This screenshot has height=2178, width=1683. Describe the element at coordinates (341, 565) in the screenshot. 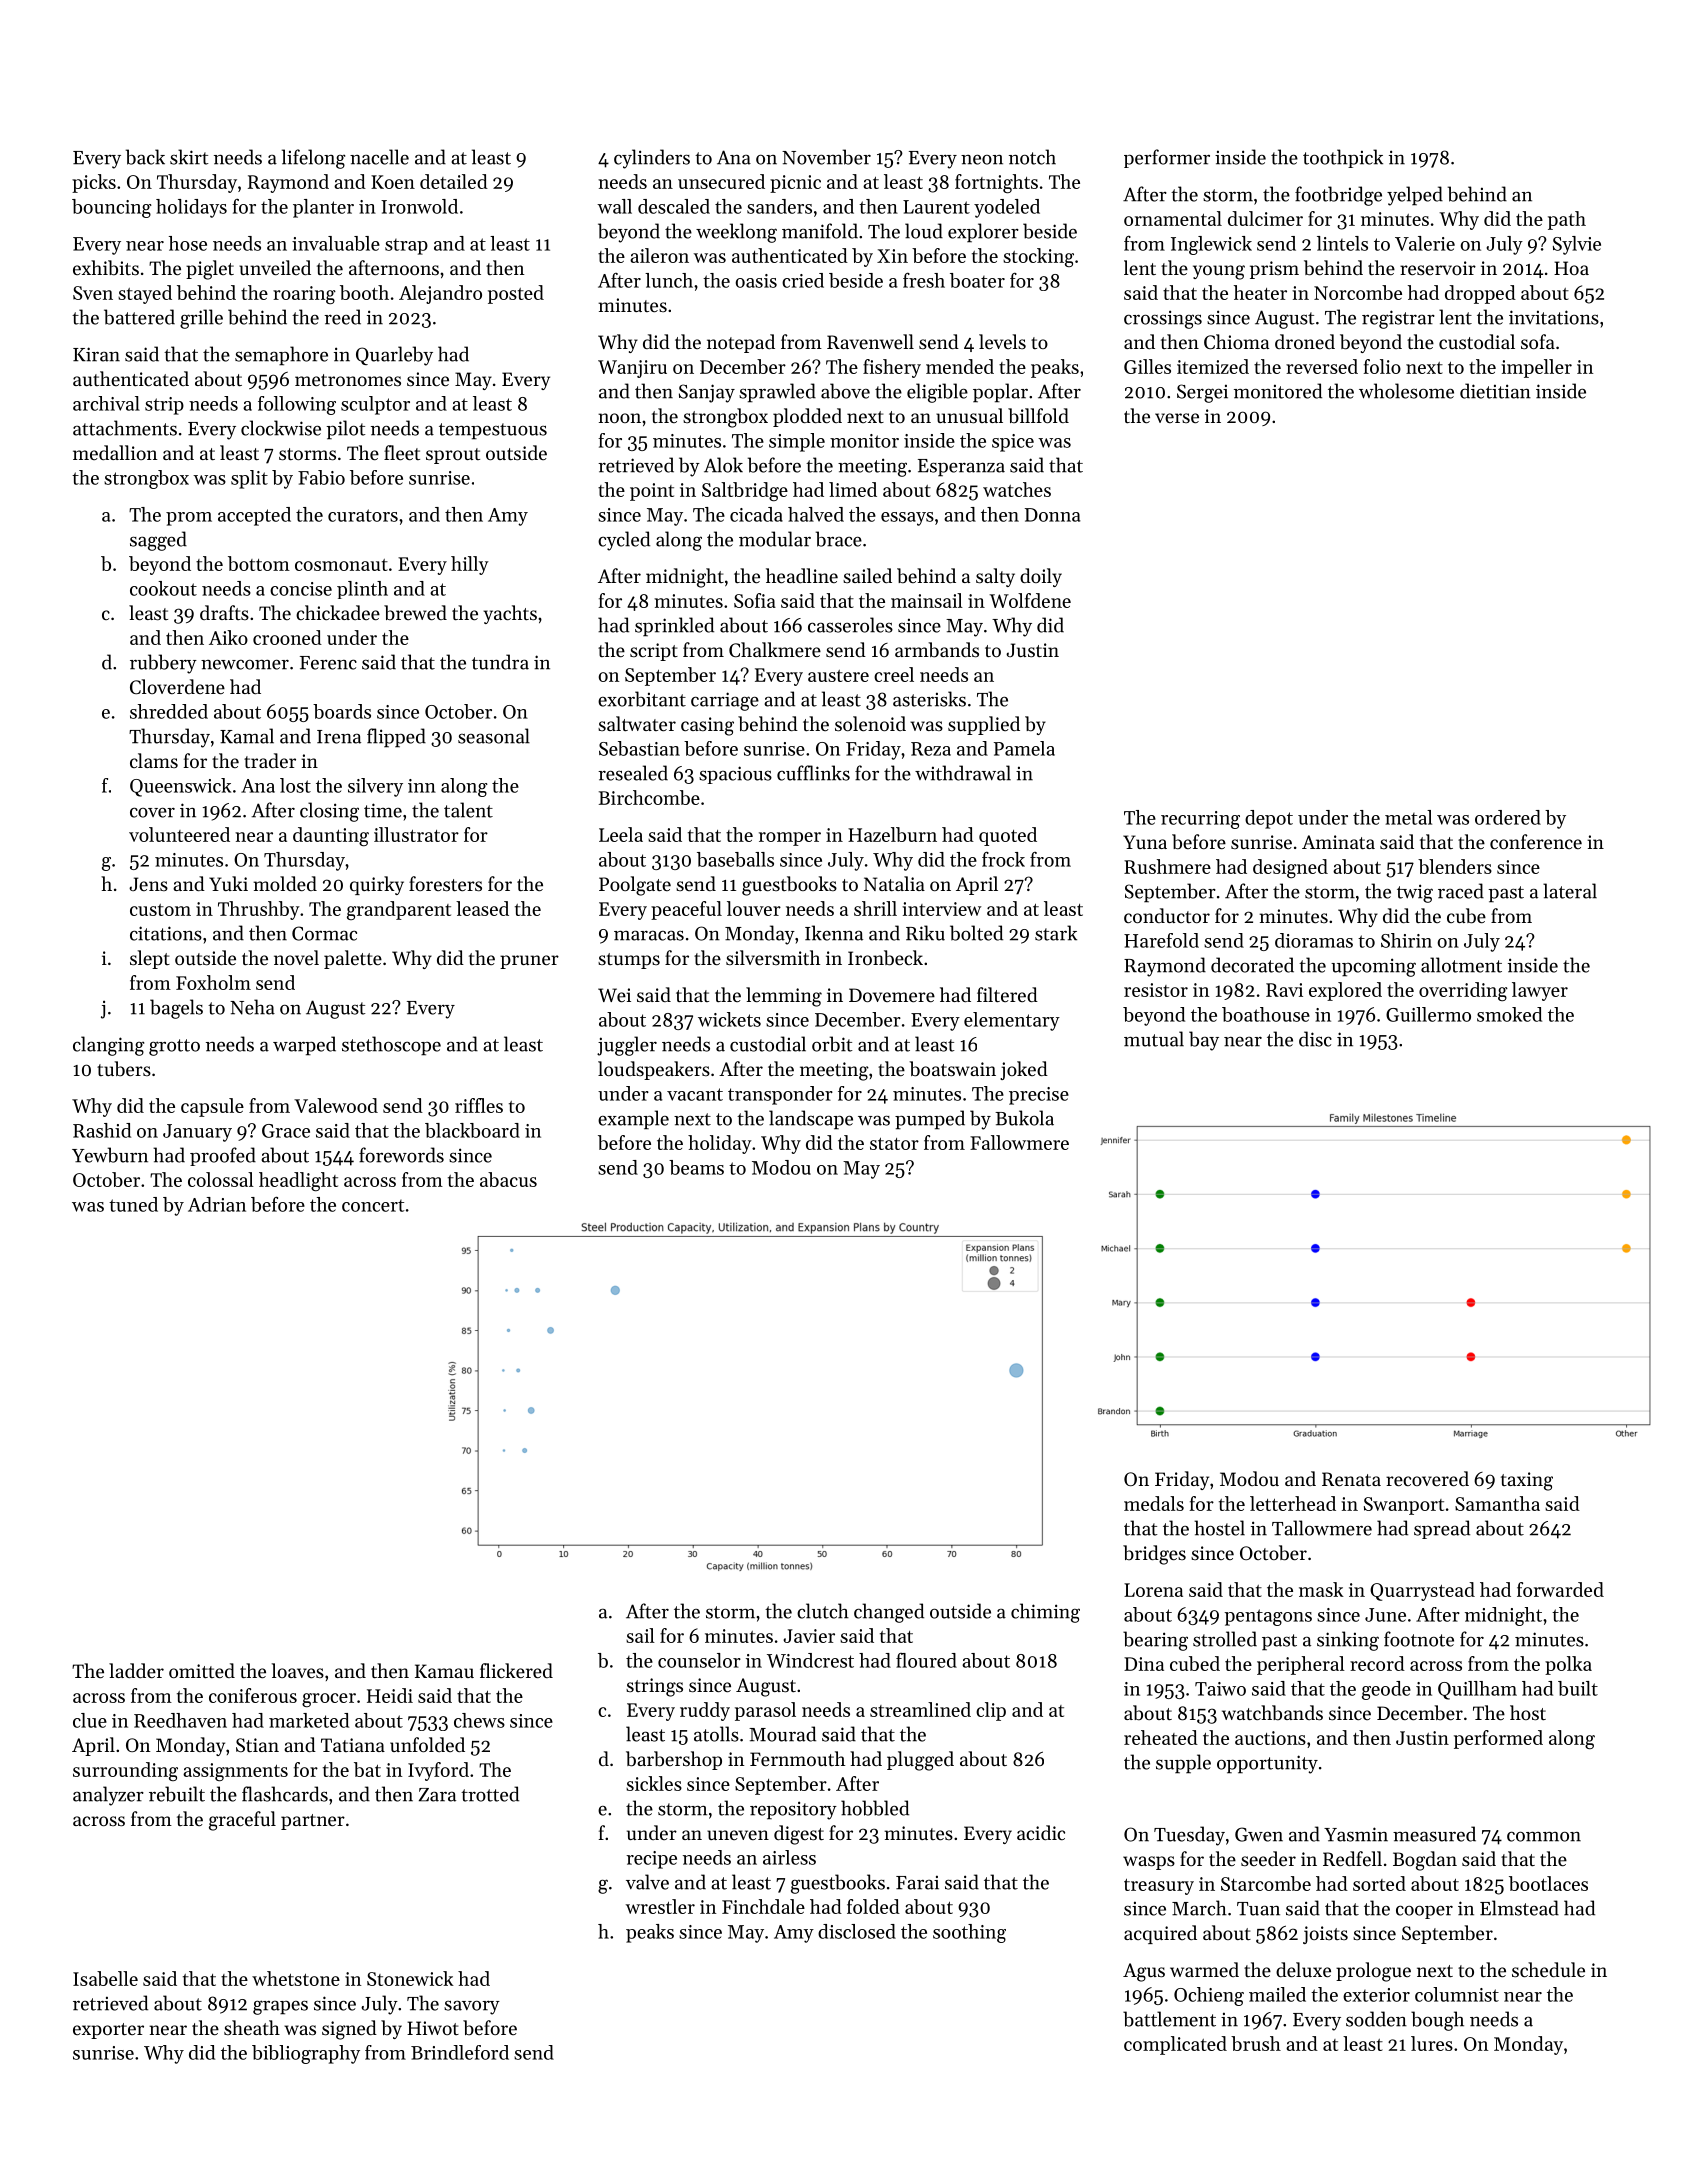

I see `cosmonaut` at that location.
